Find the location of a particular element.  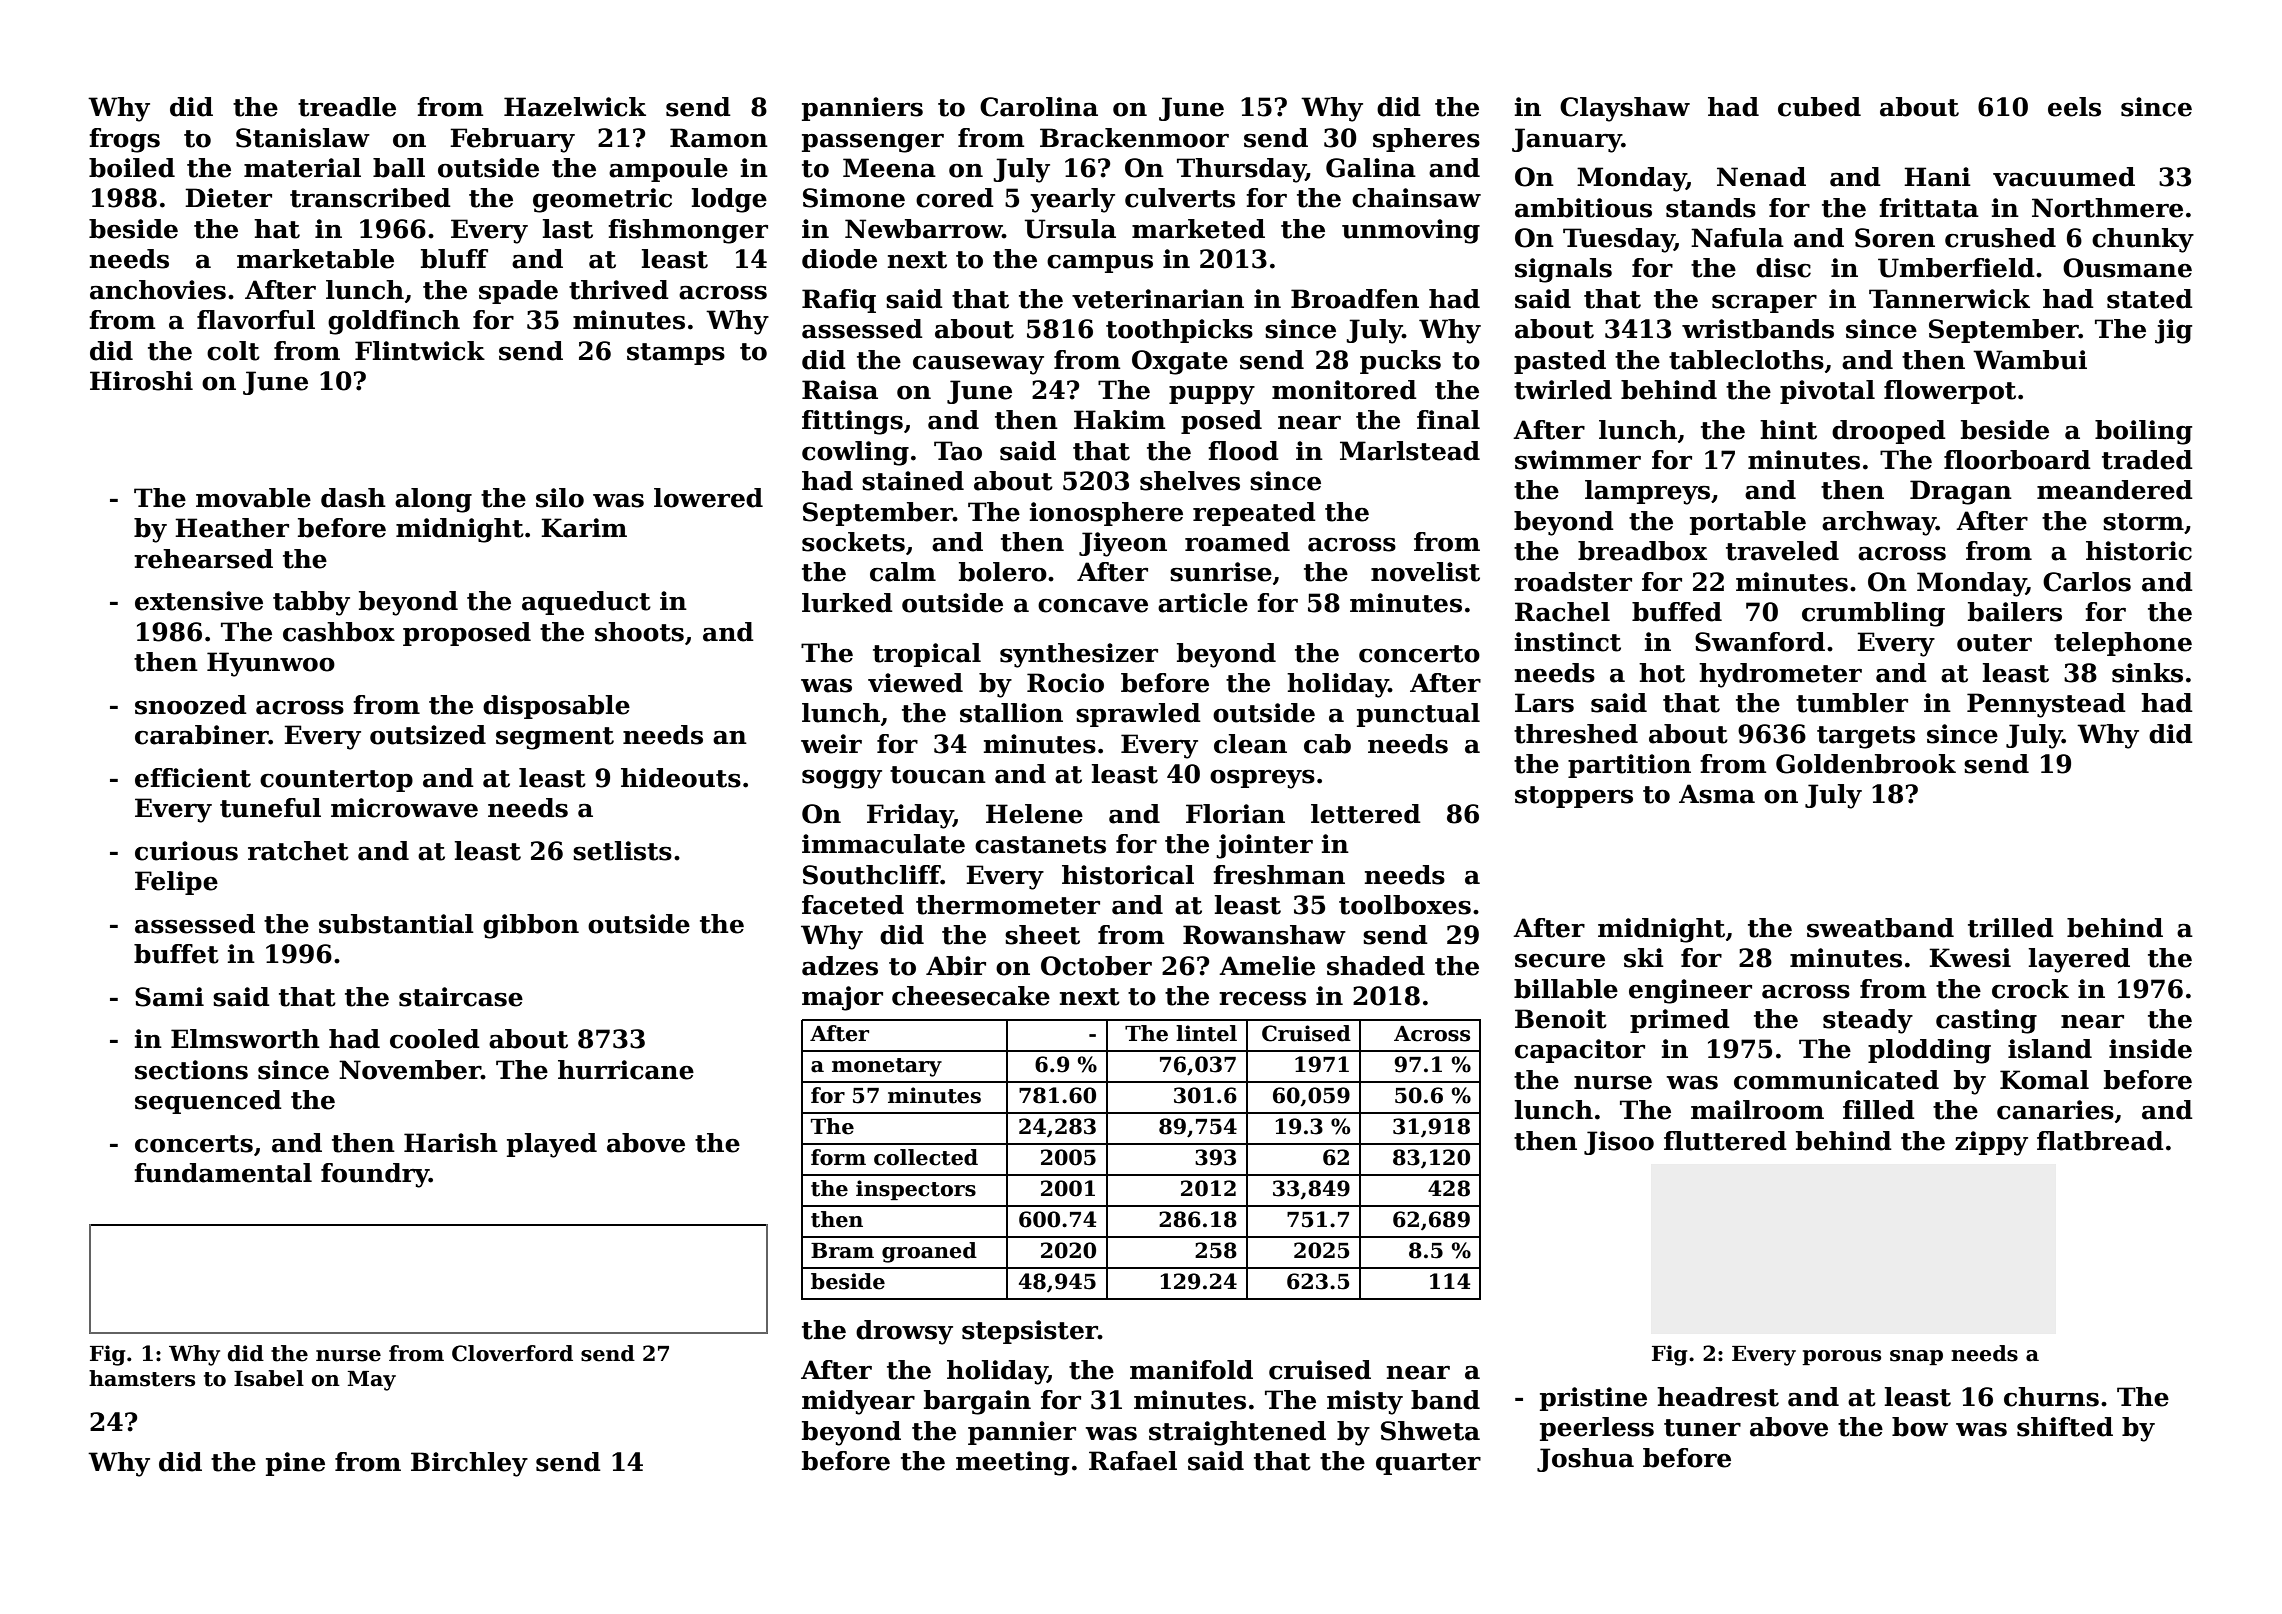

shoots is located at coordinates (639, 632).
